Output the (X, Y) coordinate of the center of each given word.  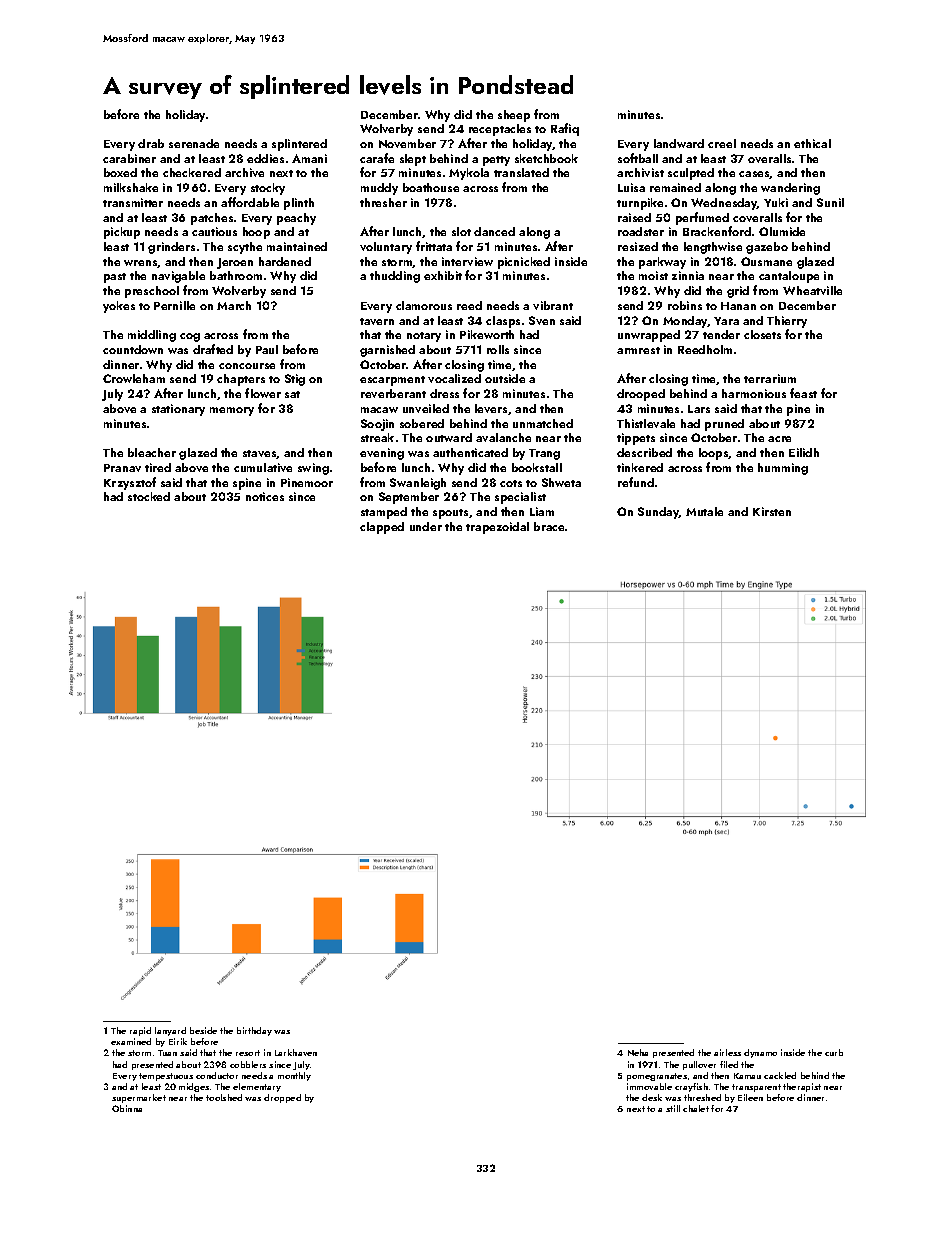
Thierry (787, 322)
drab (151, 143)
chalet (696, 1108)
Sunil (830, 202)
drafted (213, 349)
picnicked (524, 263)
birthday (254, 1031)
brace (549, 526)
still (673, 1108)
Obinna (127, 1108)
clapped (382, 528)
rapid (140, 1031)
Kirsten (772, 511)
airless (727, 1052)
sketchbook (546, 158)
